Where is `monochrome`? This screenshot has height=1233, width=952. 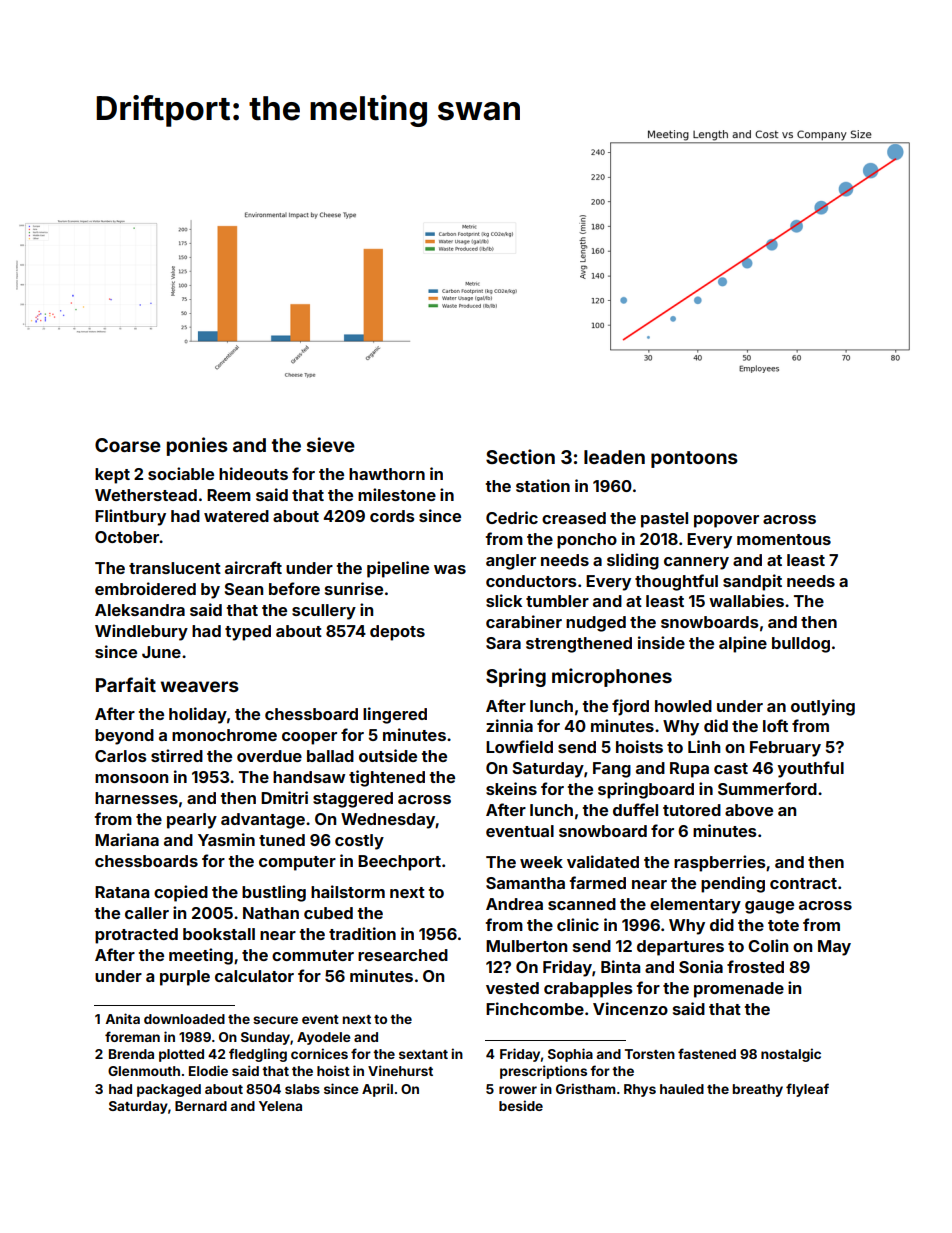 monochrome is located at coordinates (224, 735).
